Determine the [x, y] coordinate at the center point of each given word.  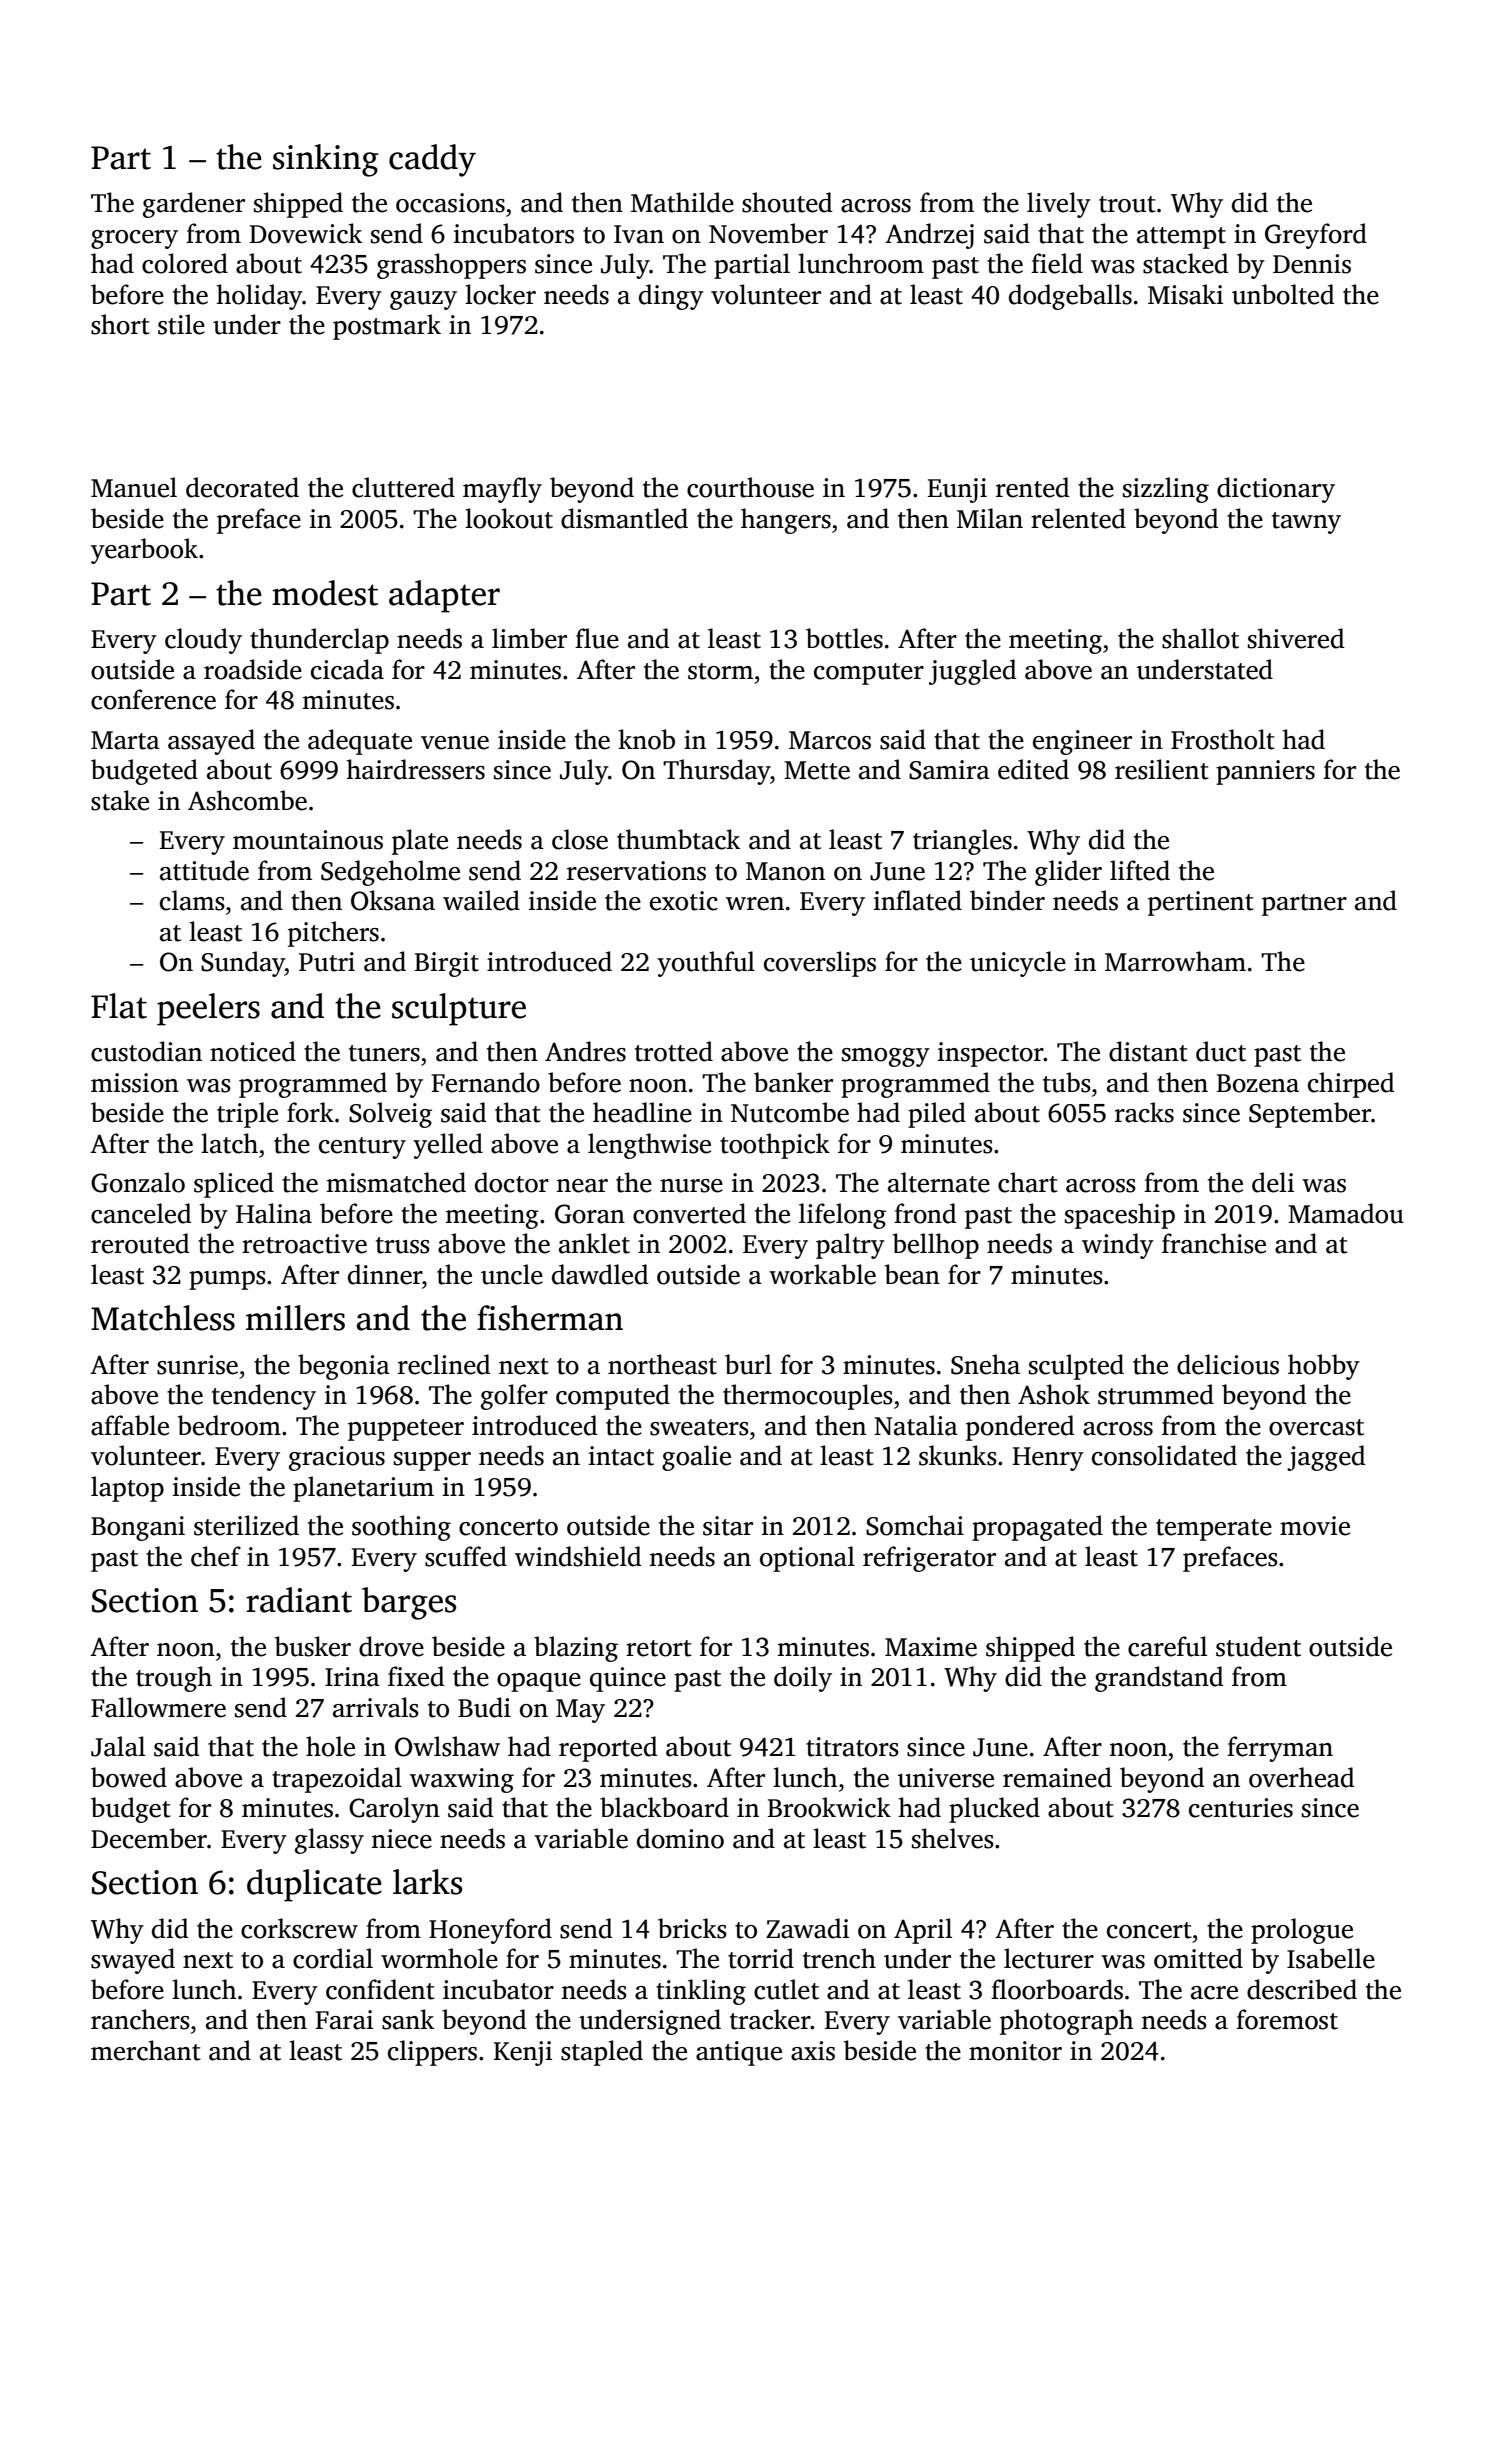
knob [647, 739]
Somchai [915, 1525]
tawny [1306, 523]
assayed [211, 742]
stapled [602, 2053]
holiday [260, 297]
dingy [671, 297]
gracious [337, 1458]
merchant [146, 2050]
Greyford [1316, 236]
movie [1315, 1526]
